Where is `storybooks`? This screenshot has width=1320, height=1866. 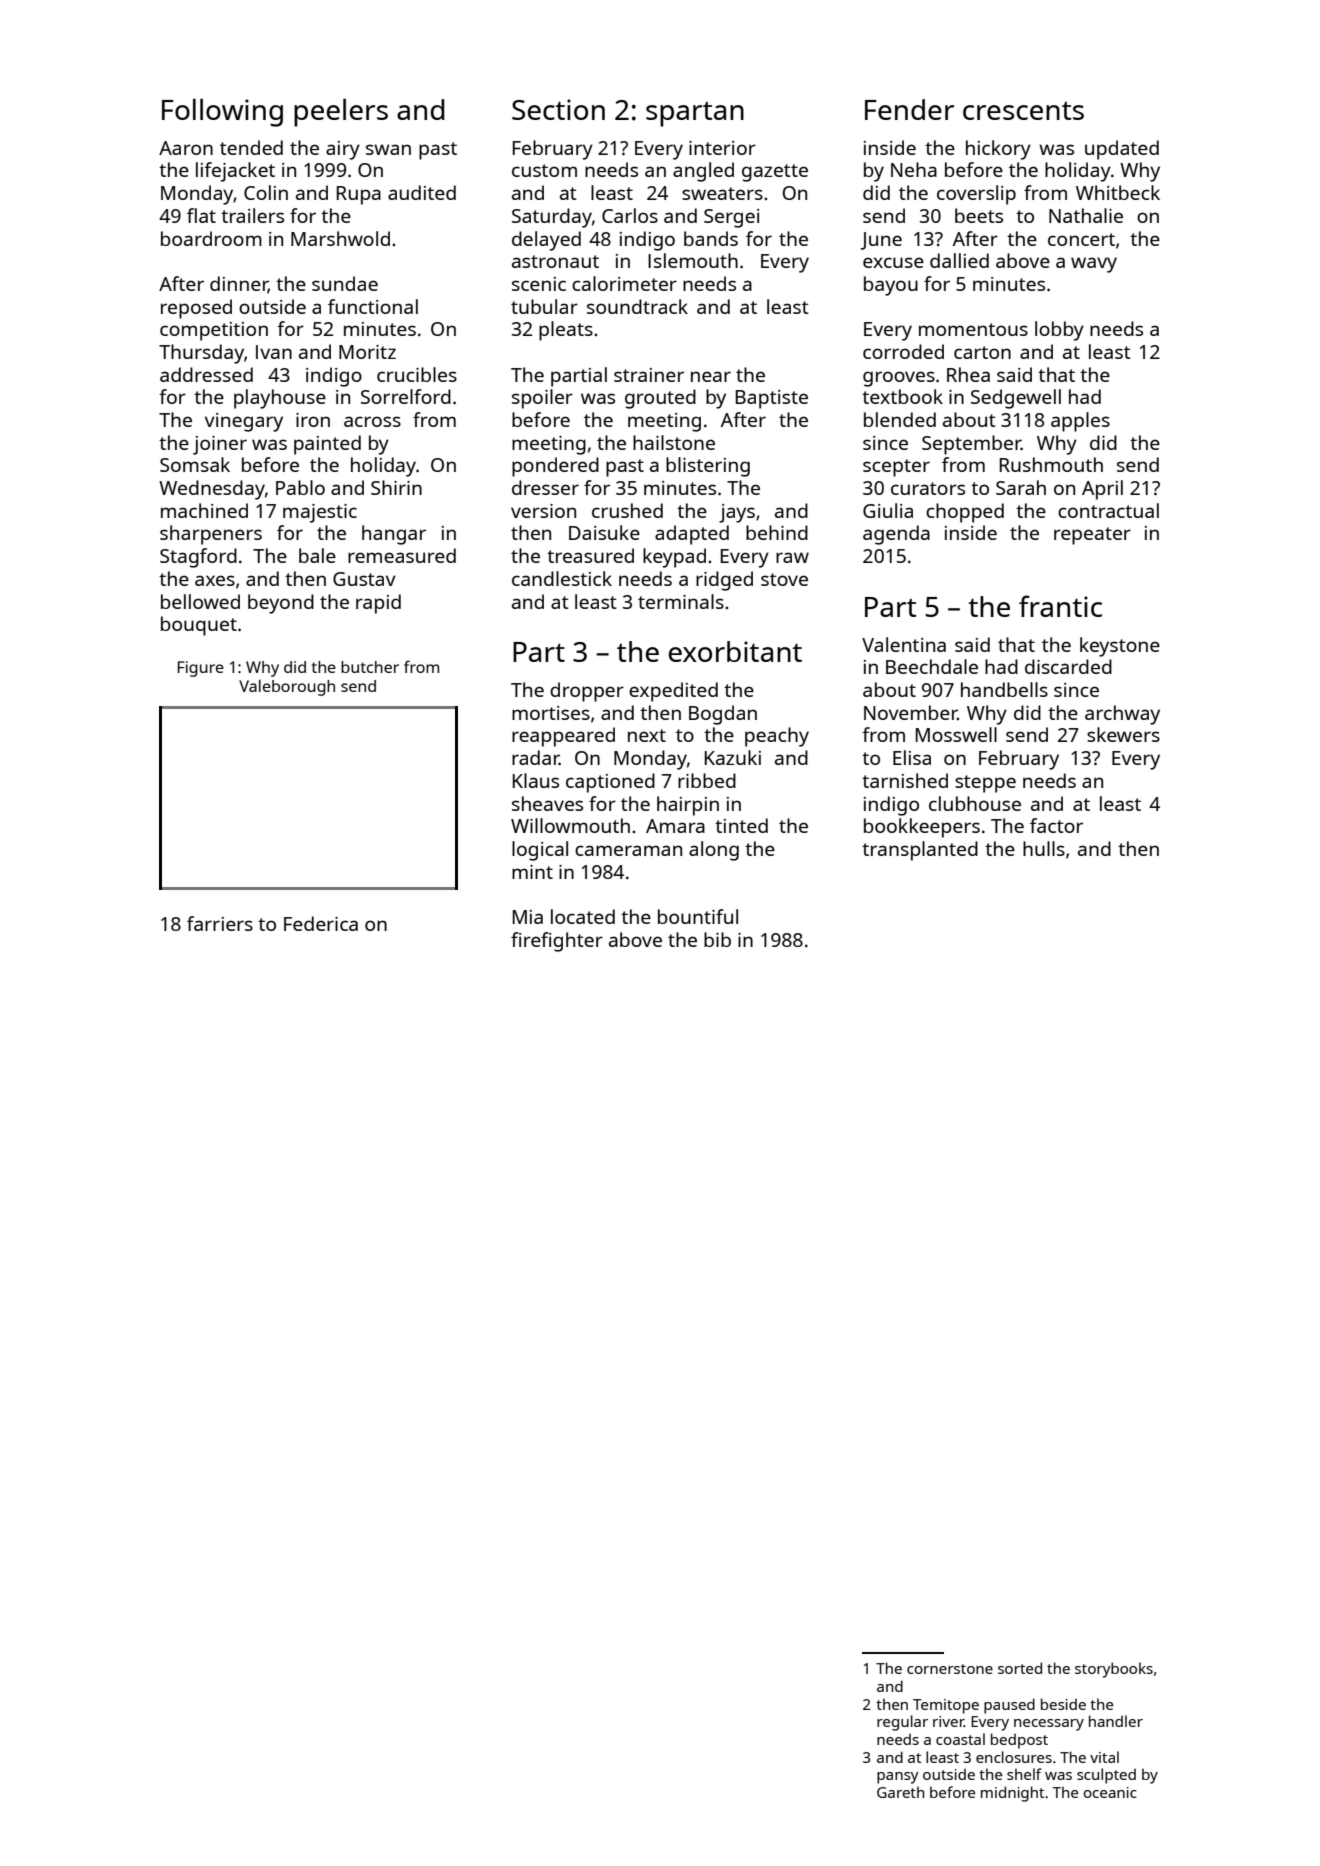 storybooks is located at coordinates (1114, 1670).
